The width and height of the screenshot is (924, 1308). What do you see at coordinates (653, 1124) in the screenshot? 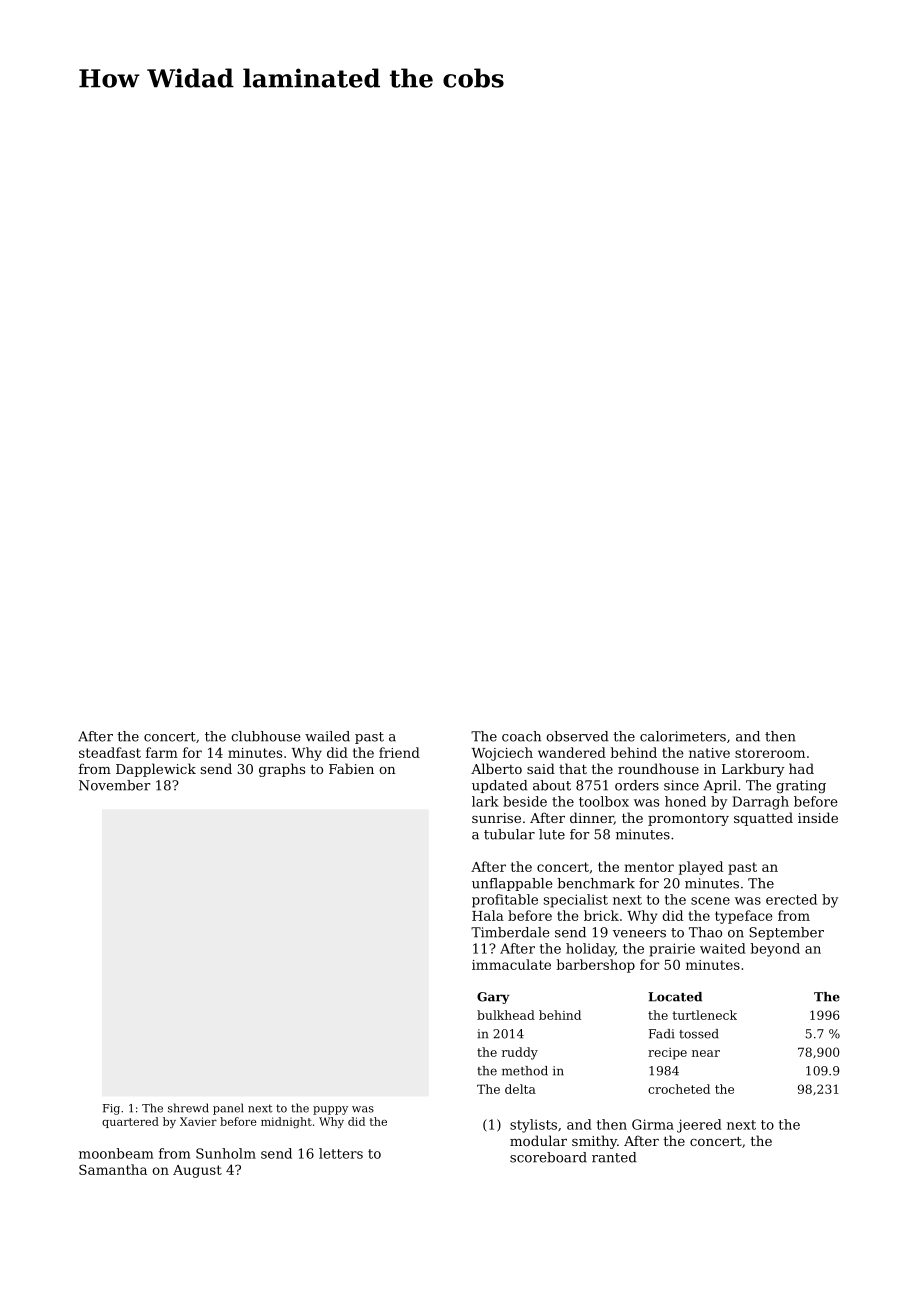
I see `Girma` at bounding box center [653, 1124].
